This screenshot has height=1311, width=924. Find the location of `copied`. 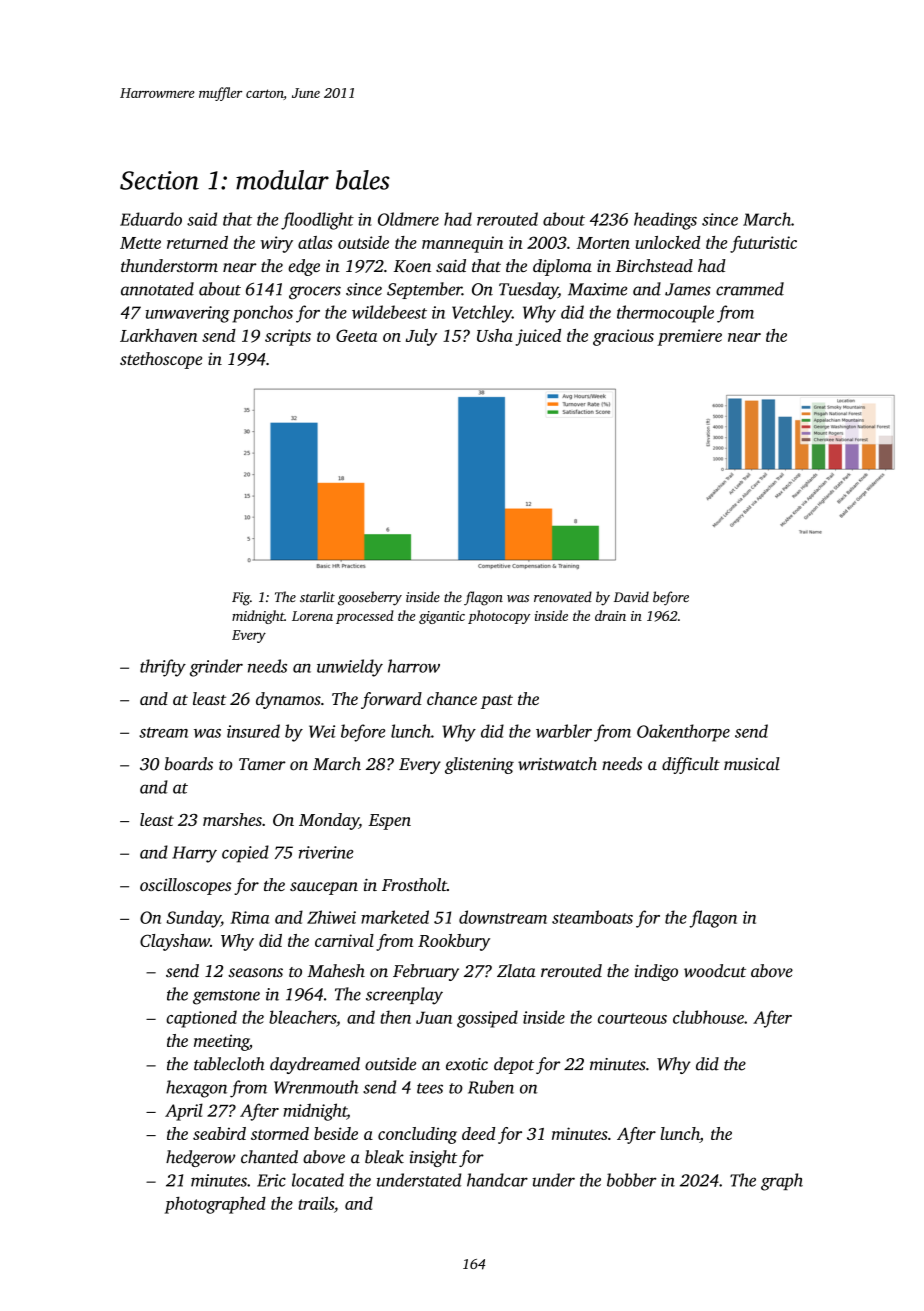

copied is located at coordinates (245, 854).
